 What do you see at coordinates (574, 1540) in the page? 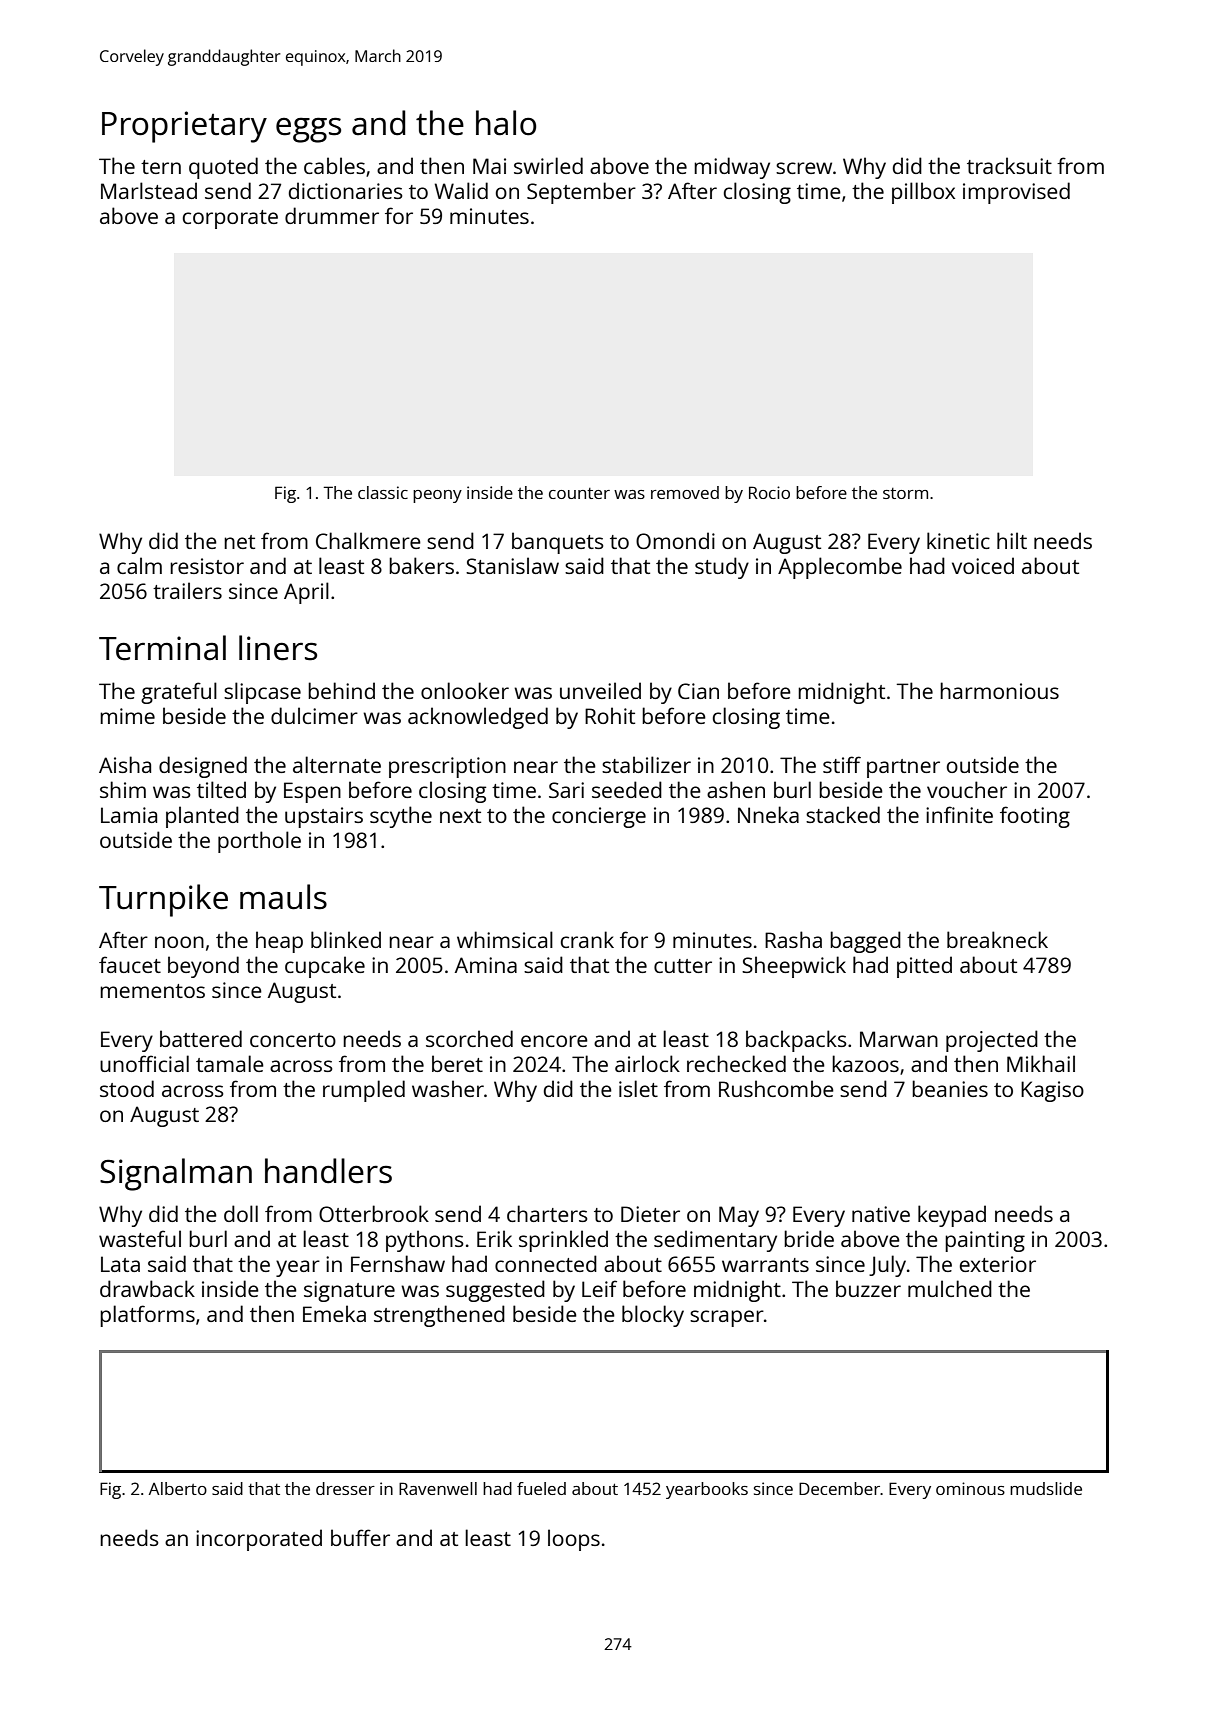
I see `loops` at bounding box center [574, 1540].
